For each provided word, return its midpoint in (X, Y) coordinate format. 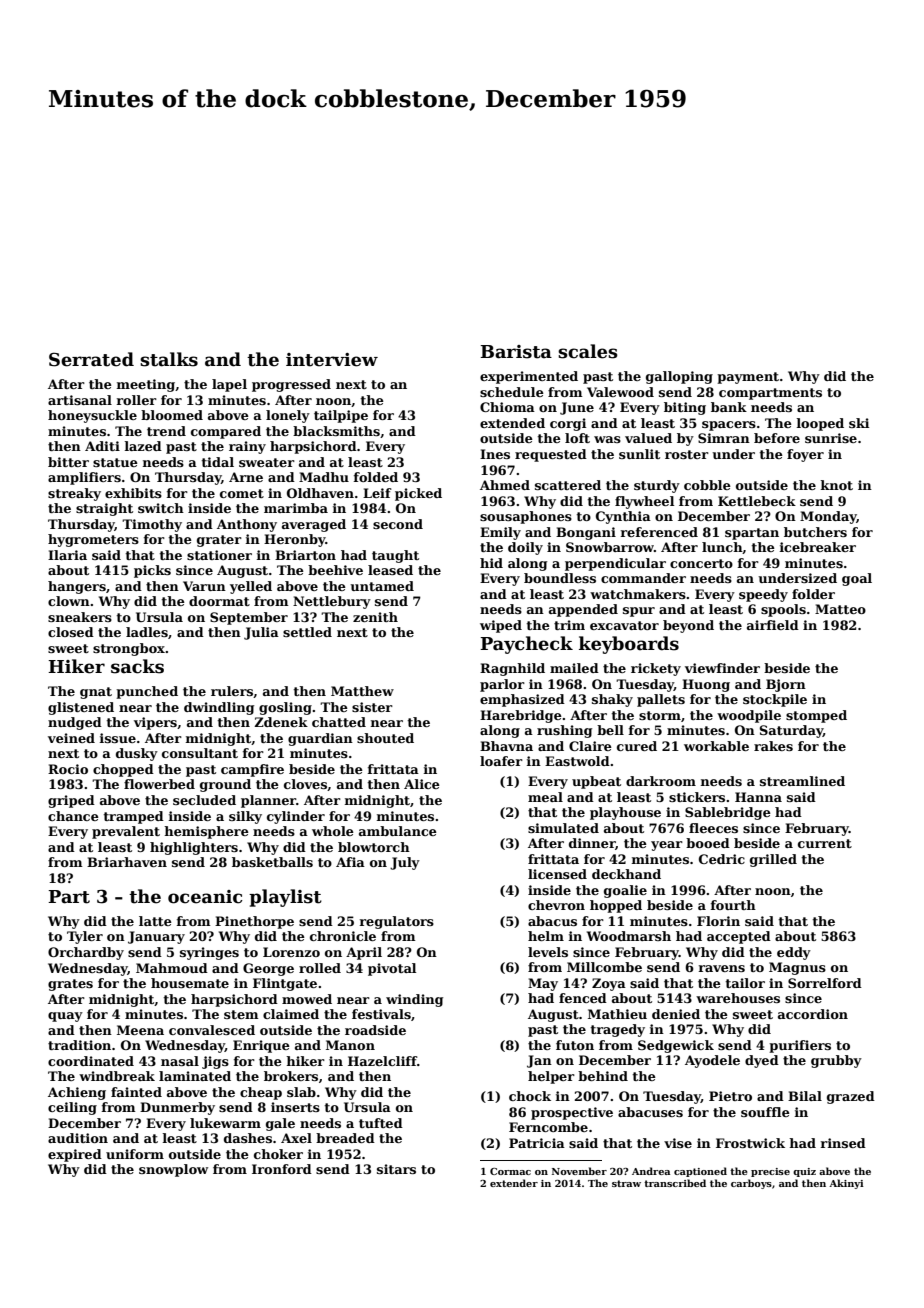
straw (626, 1183)
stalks (169, 359)
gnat (96, 693)
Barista (516, 352)
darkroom (661, 781)
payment (748, 378)
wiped (501, 626)
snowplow (173, 1170)
